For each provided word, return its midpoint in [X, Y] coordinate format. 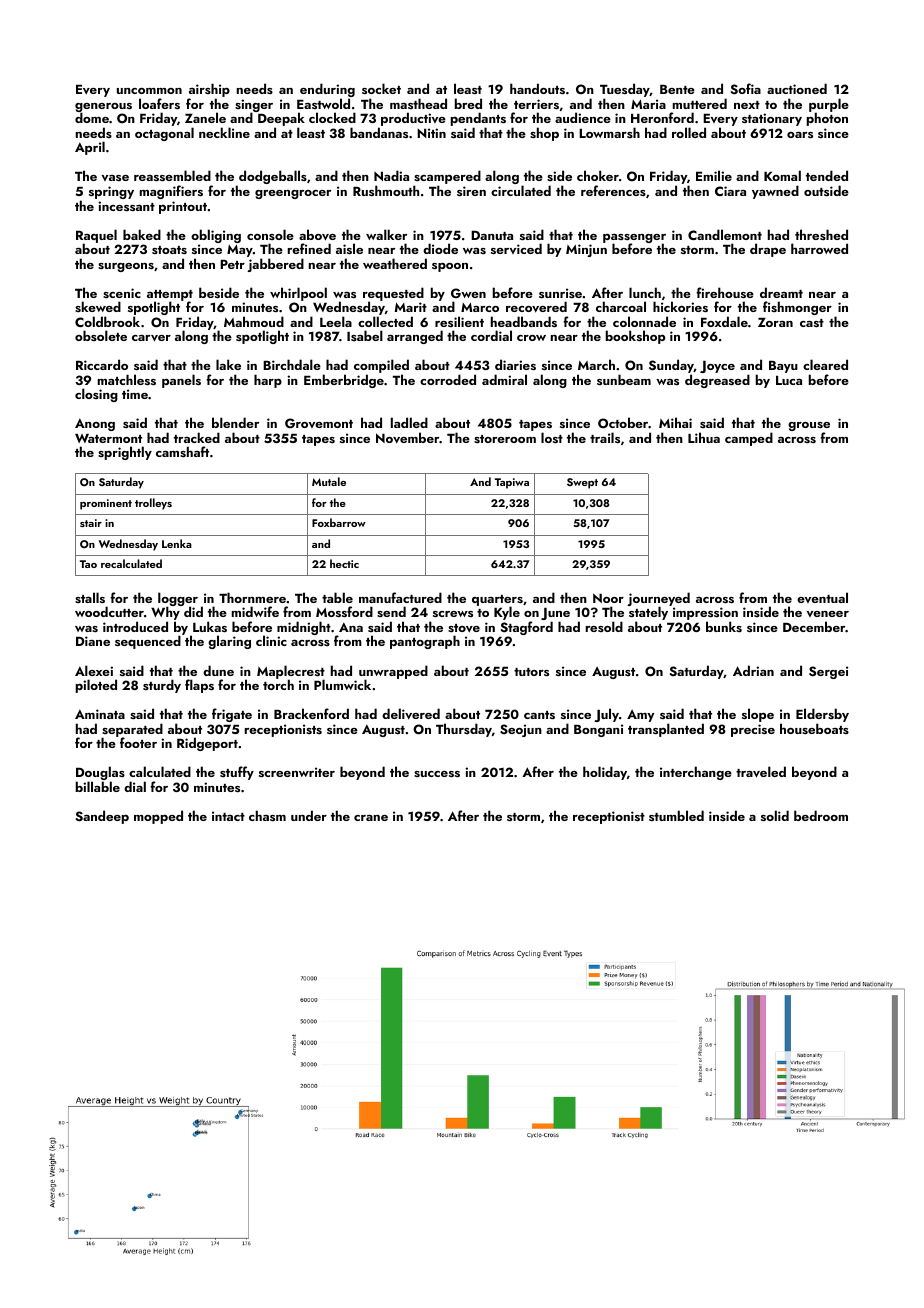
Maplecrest [291, 672]
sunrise [560, 293]
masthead [418, 103]
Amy [640, 716]
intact [228, 816]
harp [268, 381]
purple [829, 105]
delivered [411, 714]
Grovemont [319, 423]
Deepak [281, 119]
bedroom [821, 815]
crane [371, 818]
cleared [825, 364]
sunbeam [624, 379]
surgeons [126, 267]
